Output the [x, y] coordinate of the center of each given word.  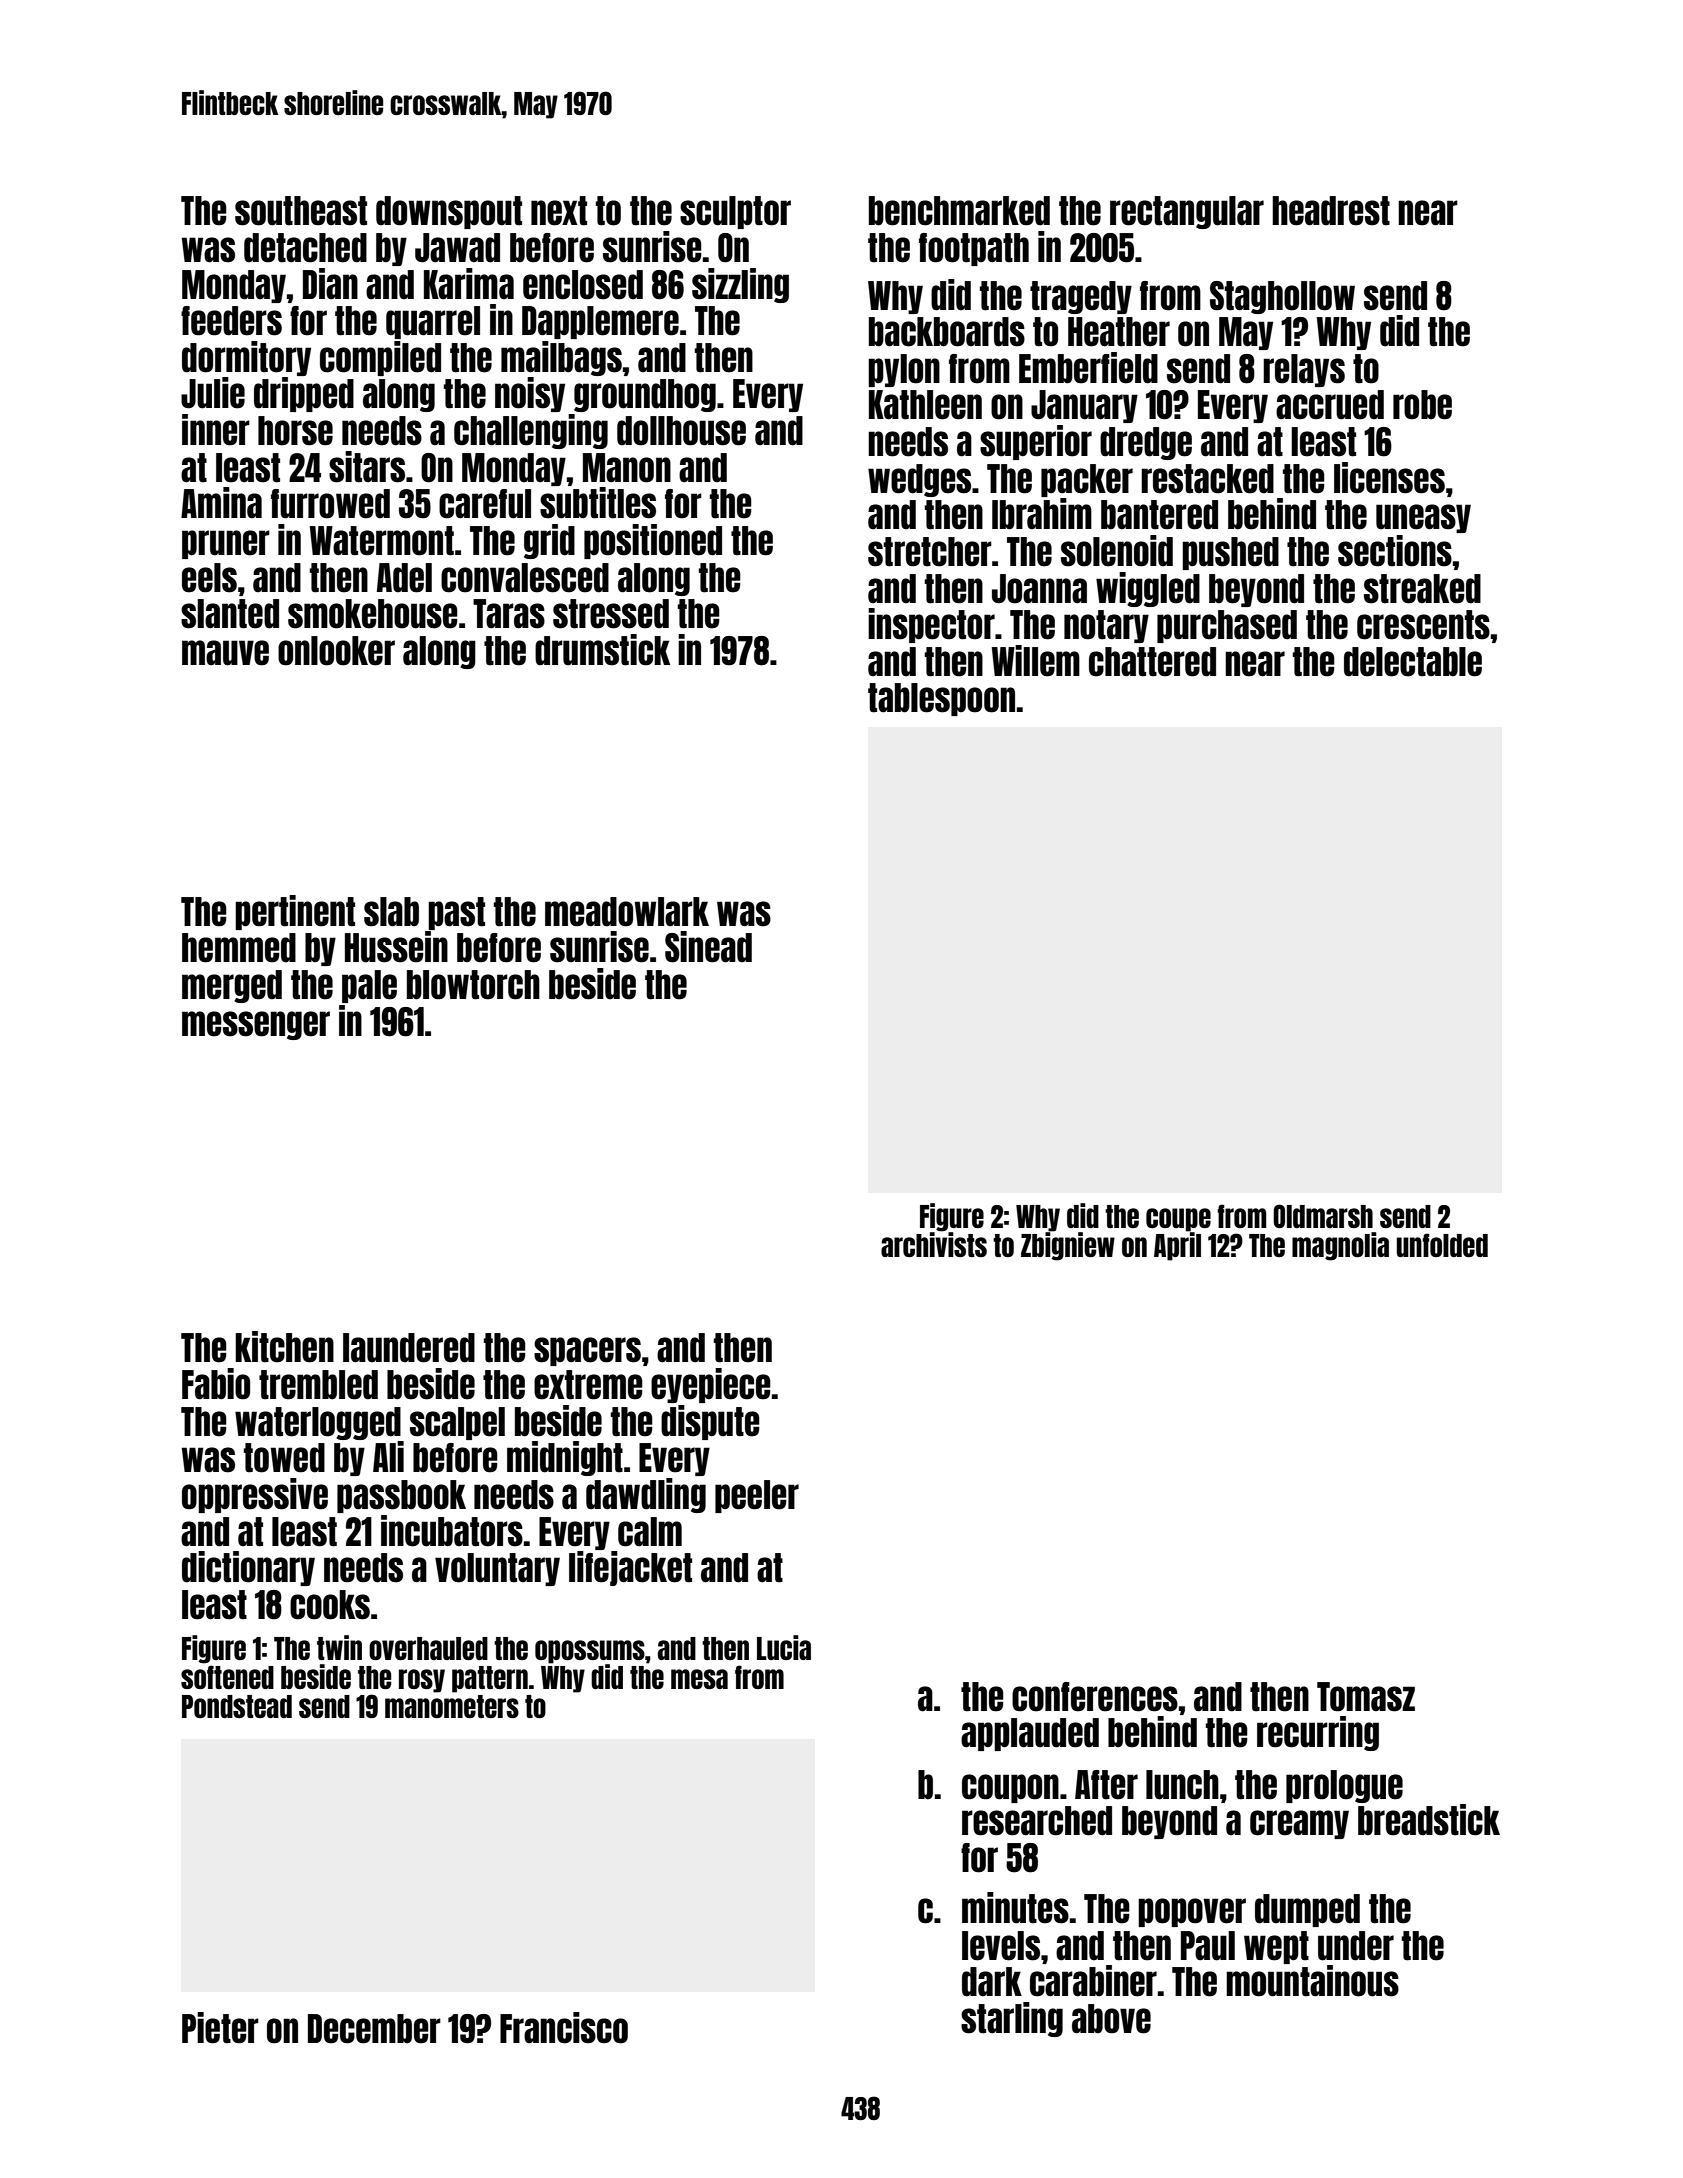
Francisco [564, 2028]
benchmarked [959, 211]
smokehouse [373, 614]
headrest [1331, 211]
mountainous [1312, 1981]
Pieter [220, 2028]
